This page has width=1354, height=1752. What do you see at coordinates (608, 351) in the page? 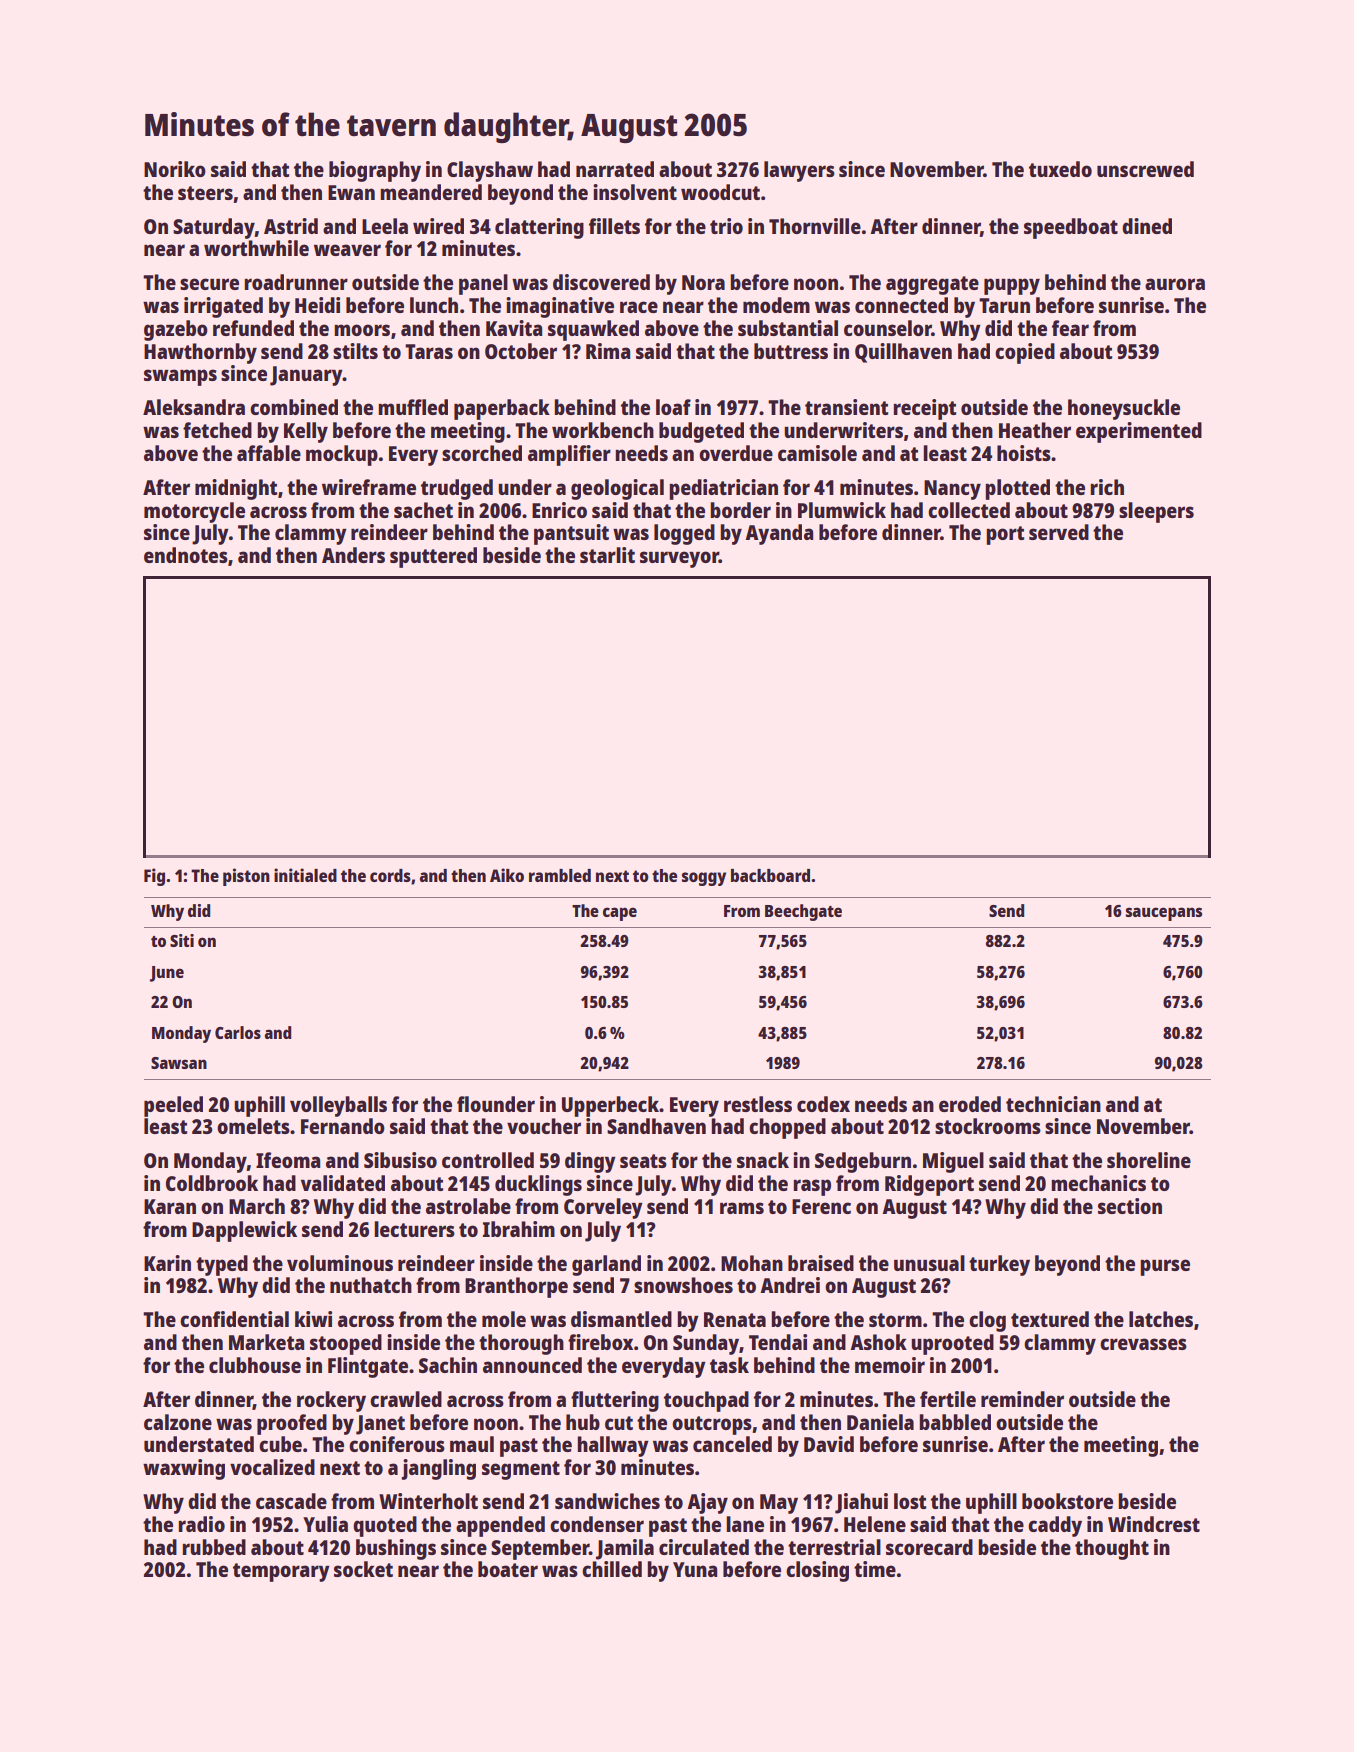
I see `Rima` at bounding box center [608, 351].
